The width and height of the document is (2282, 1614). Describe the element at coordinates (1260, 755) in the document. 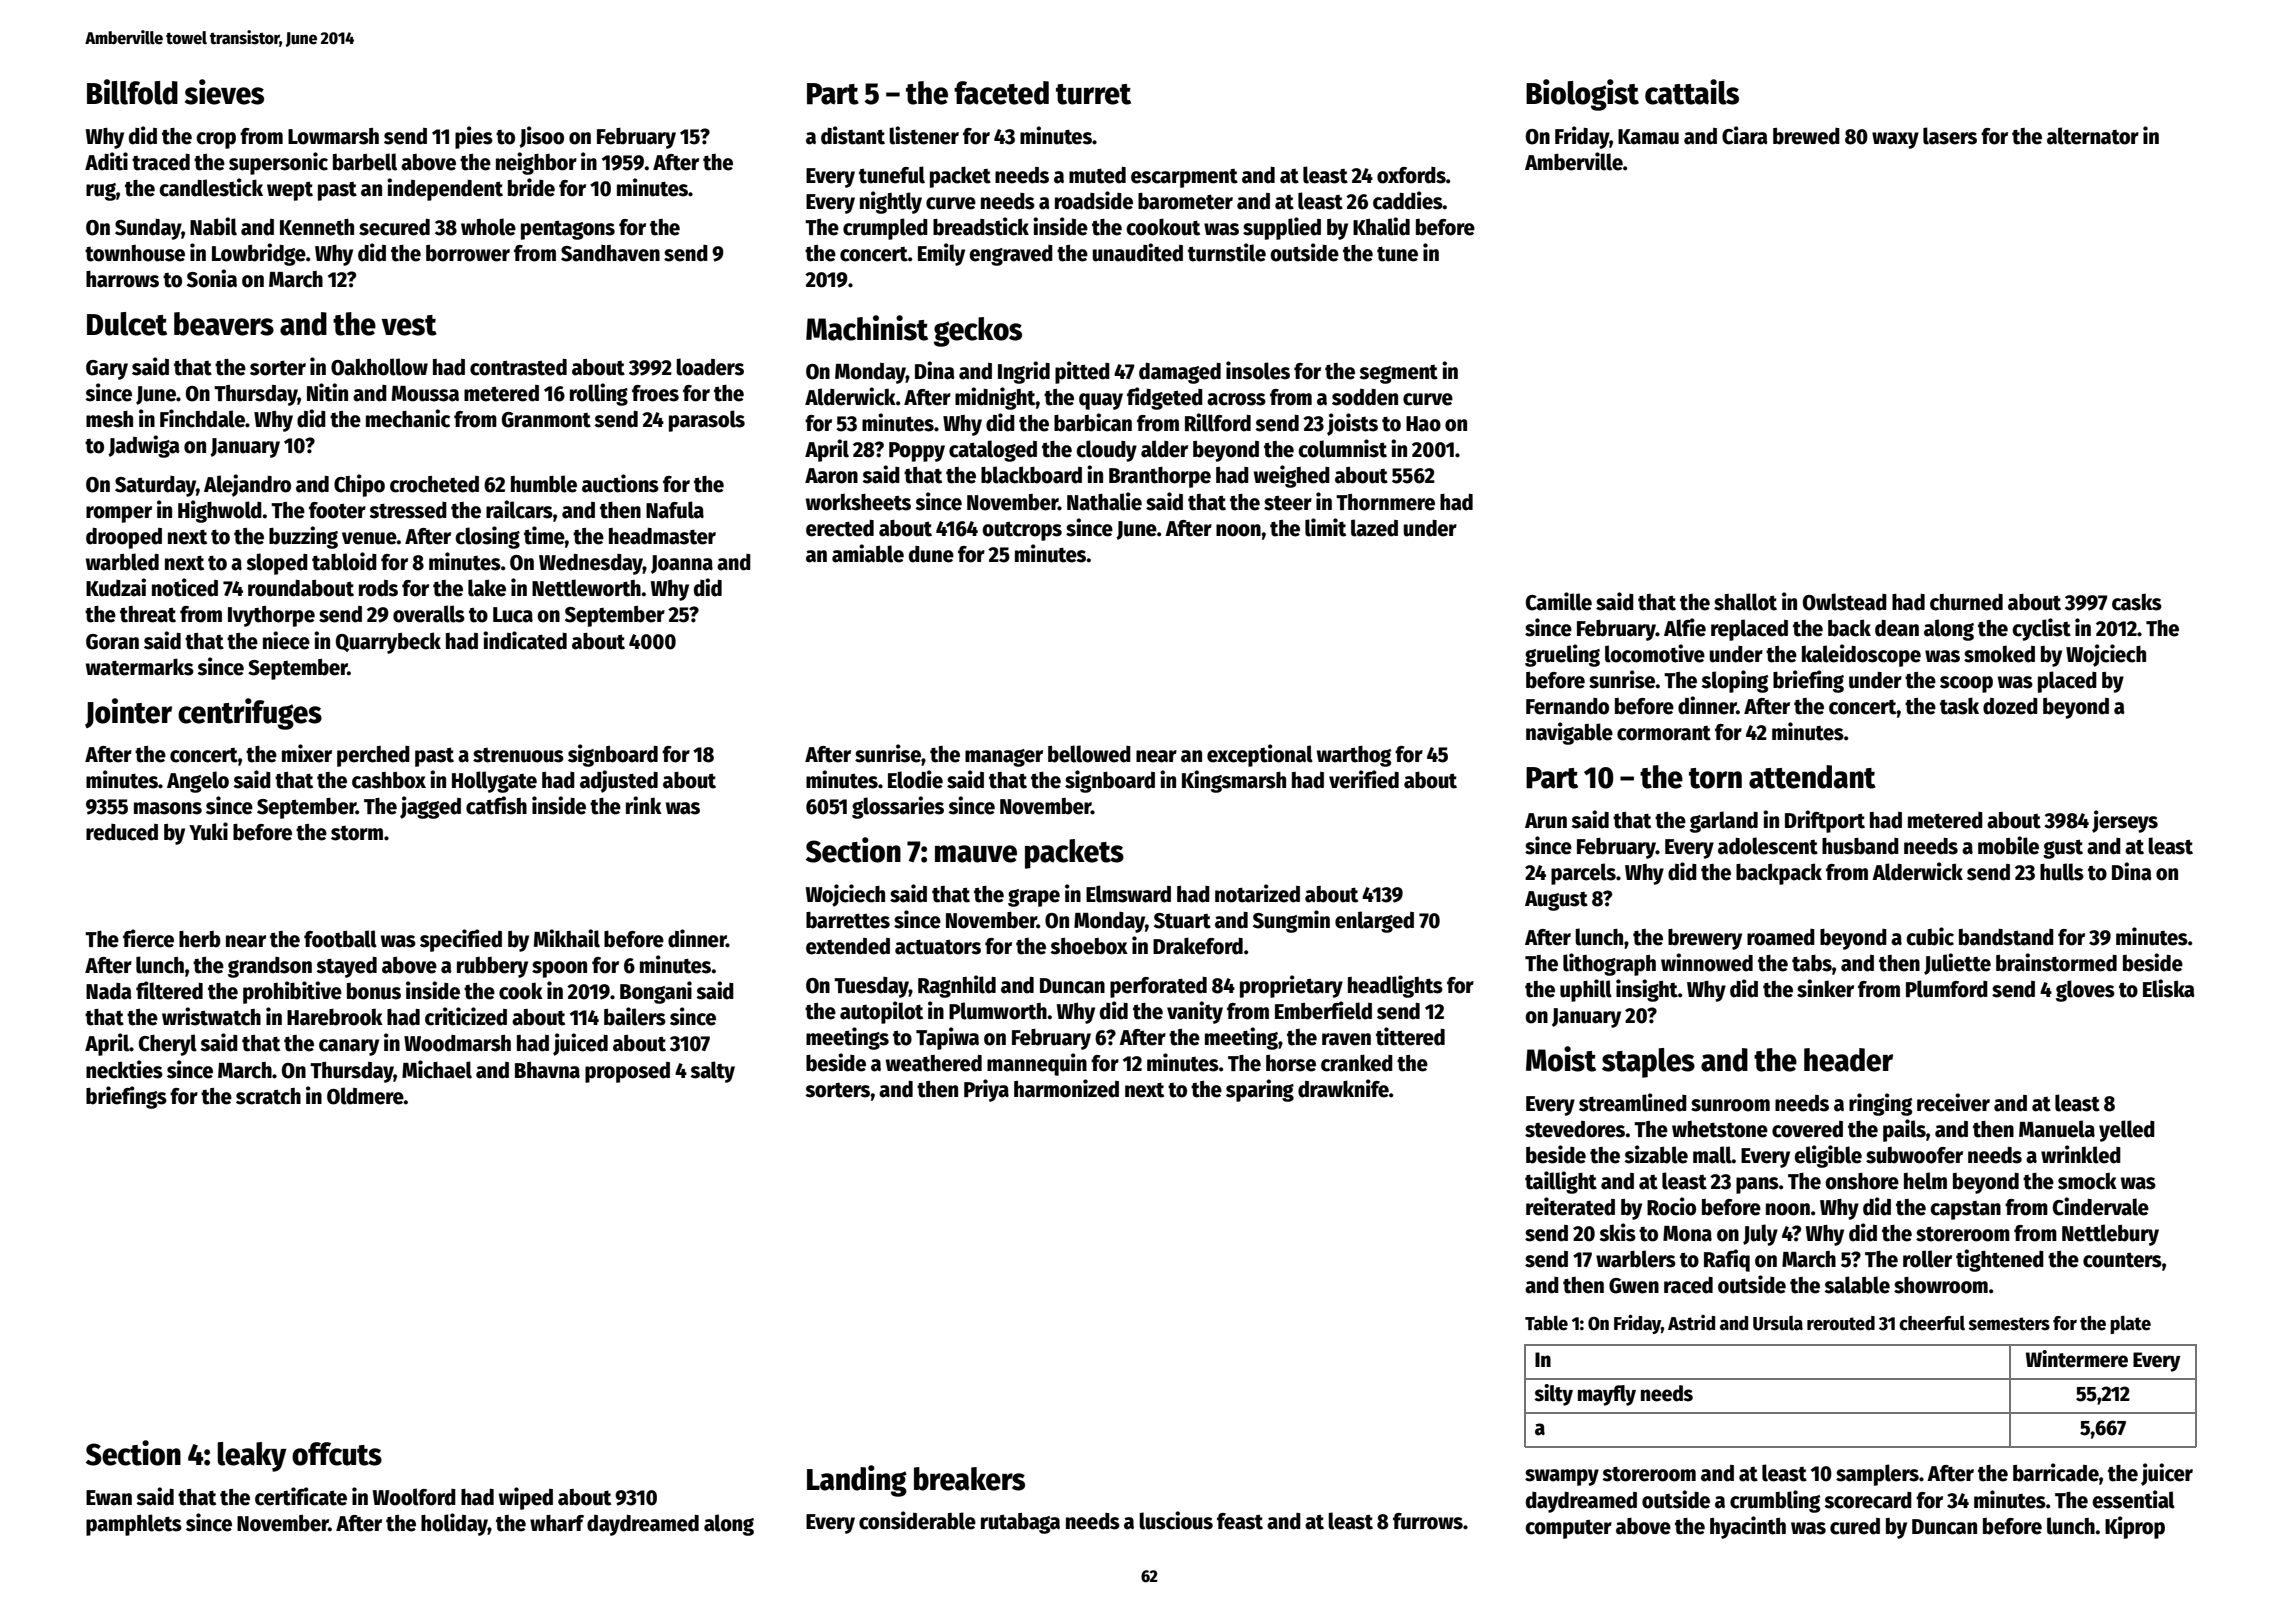

I see `exceptional` at that location.
